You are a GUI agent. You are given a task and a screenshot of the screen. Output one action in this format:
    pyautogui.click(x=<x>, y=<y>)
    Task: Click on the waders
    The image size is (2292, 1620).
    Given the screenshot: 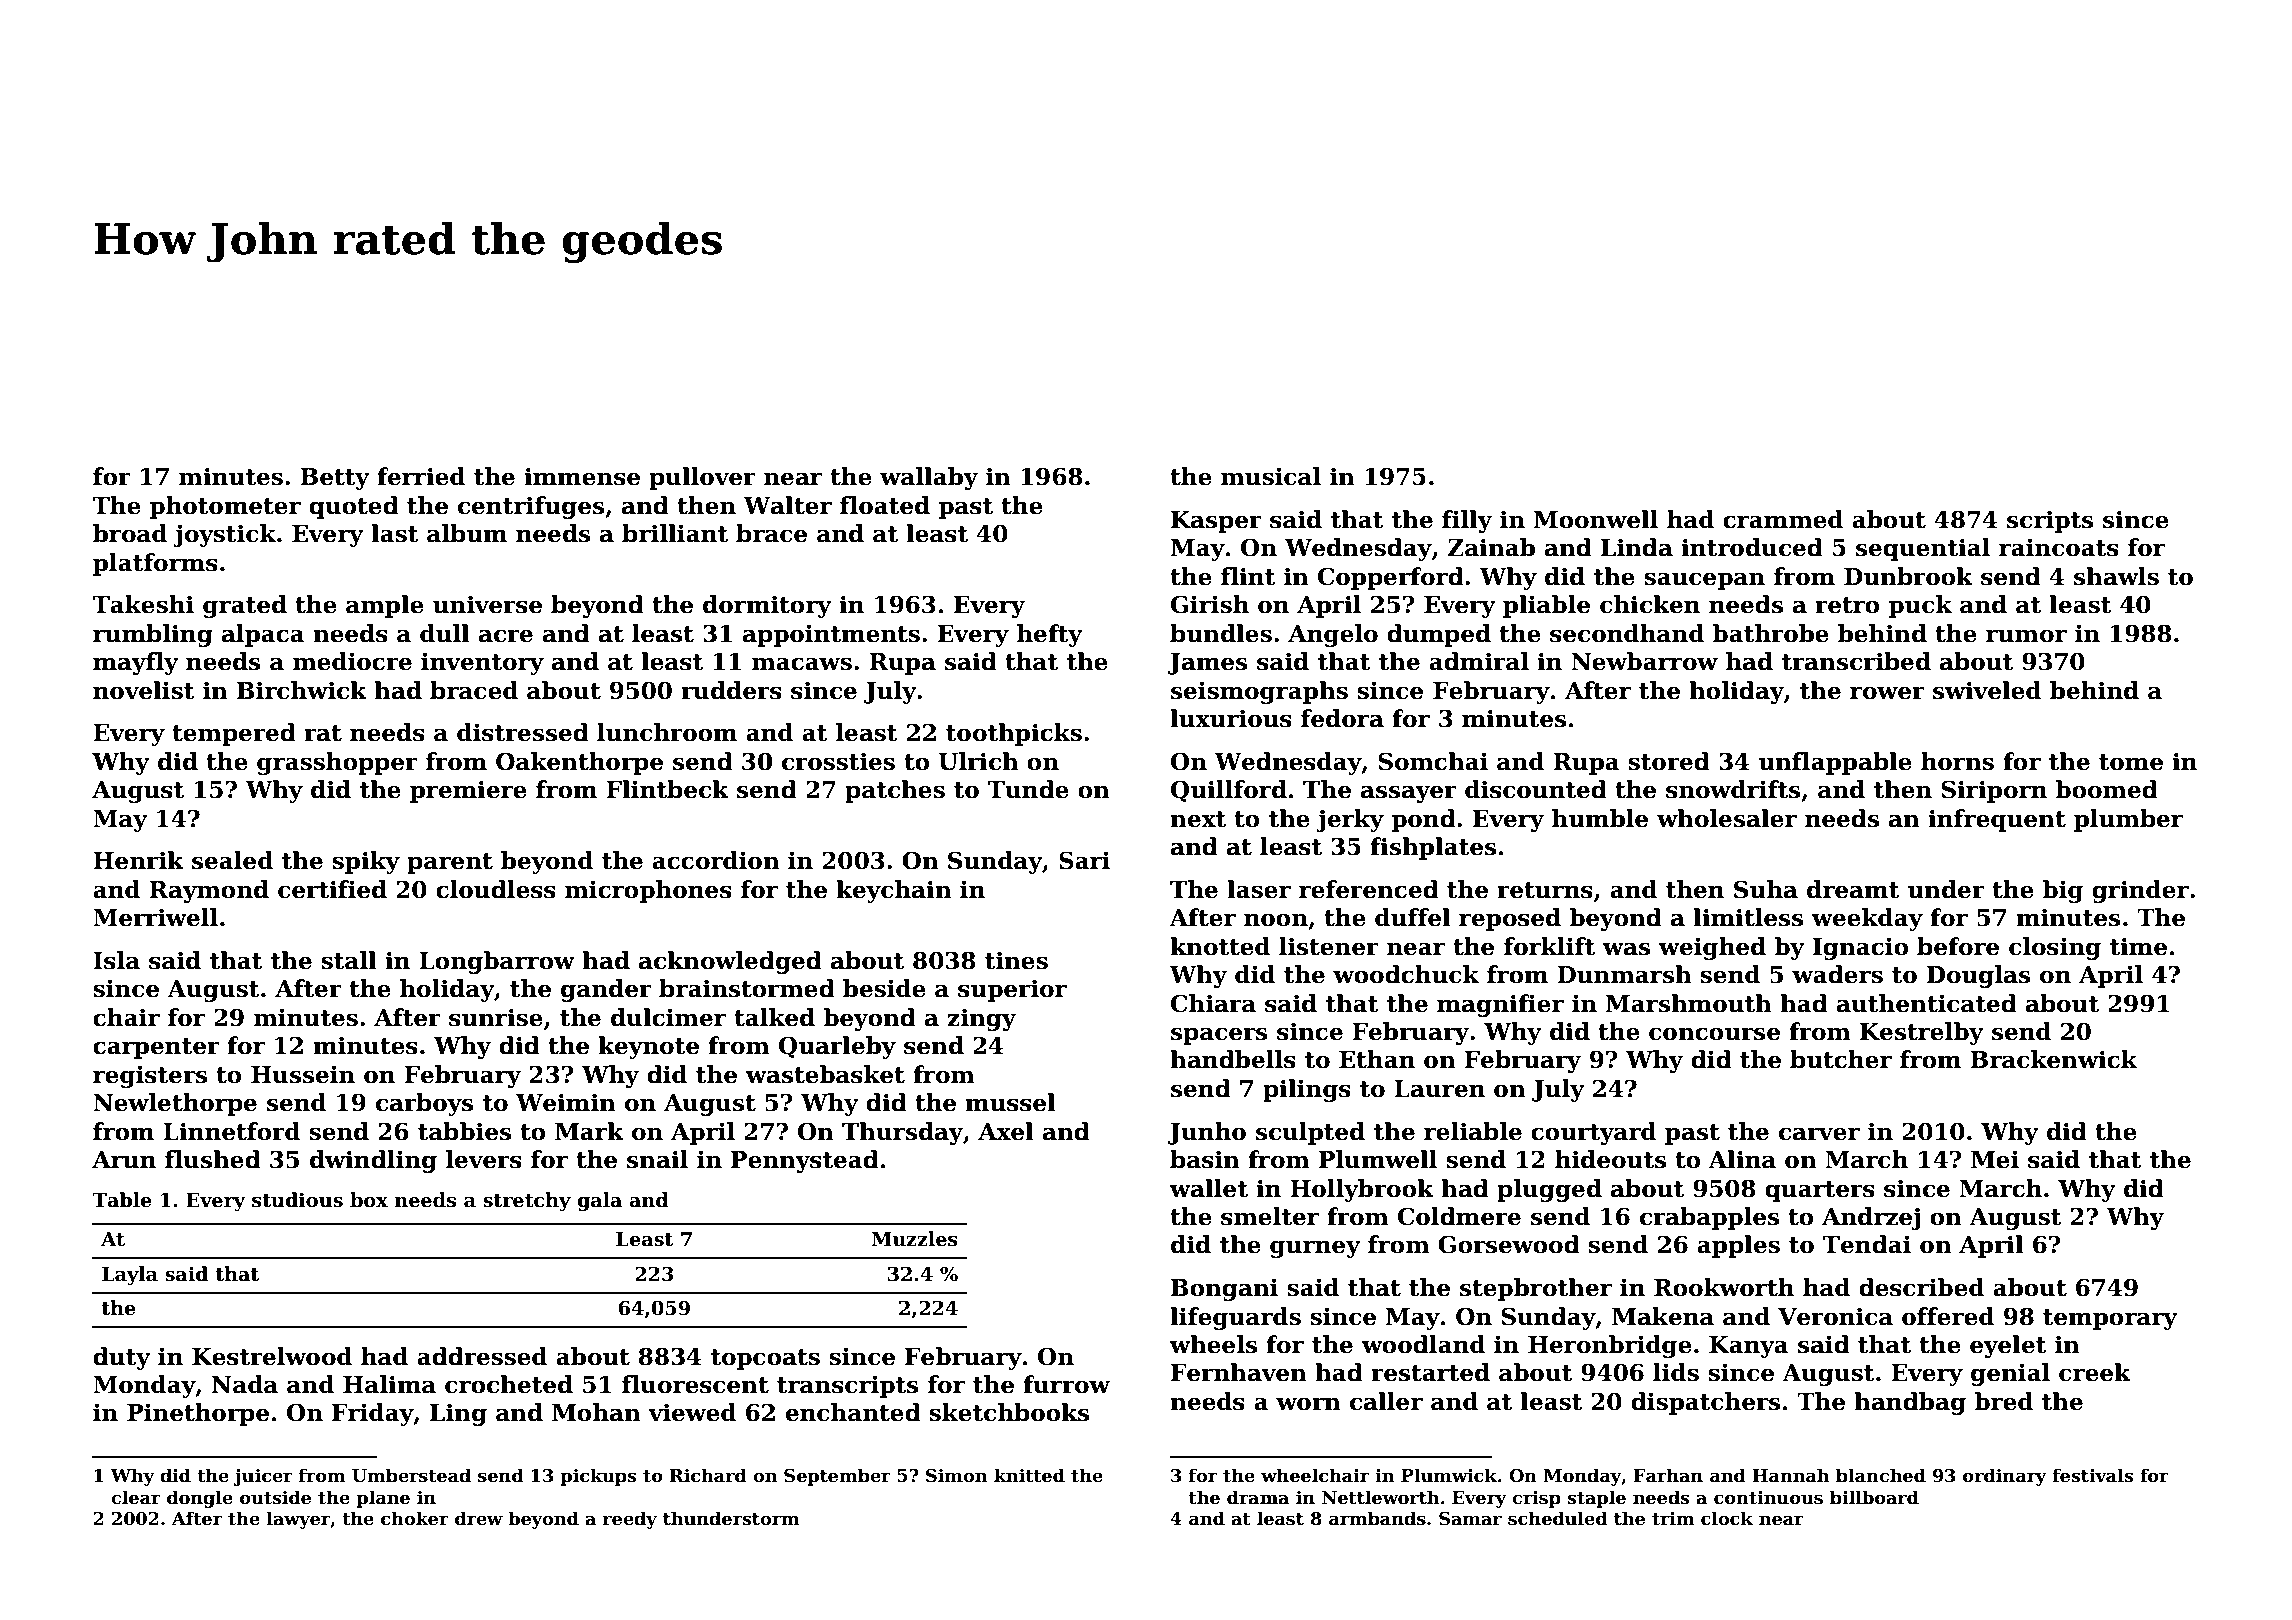 What is the action you would take?
    pyautogui.click(x=1837, y=974)
